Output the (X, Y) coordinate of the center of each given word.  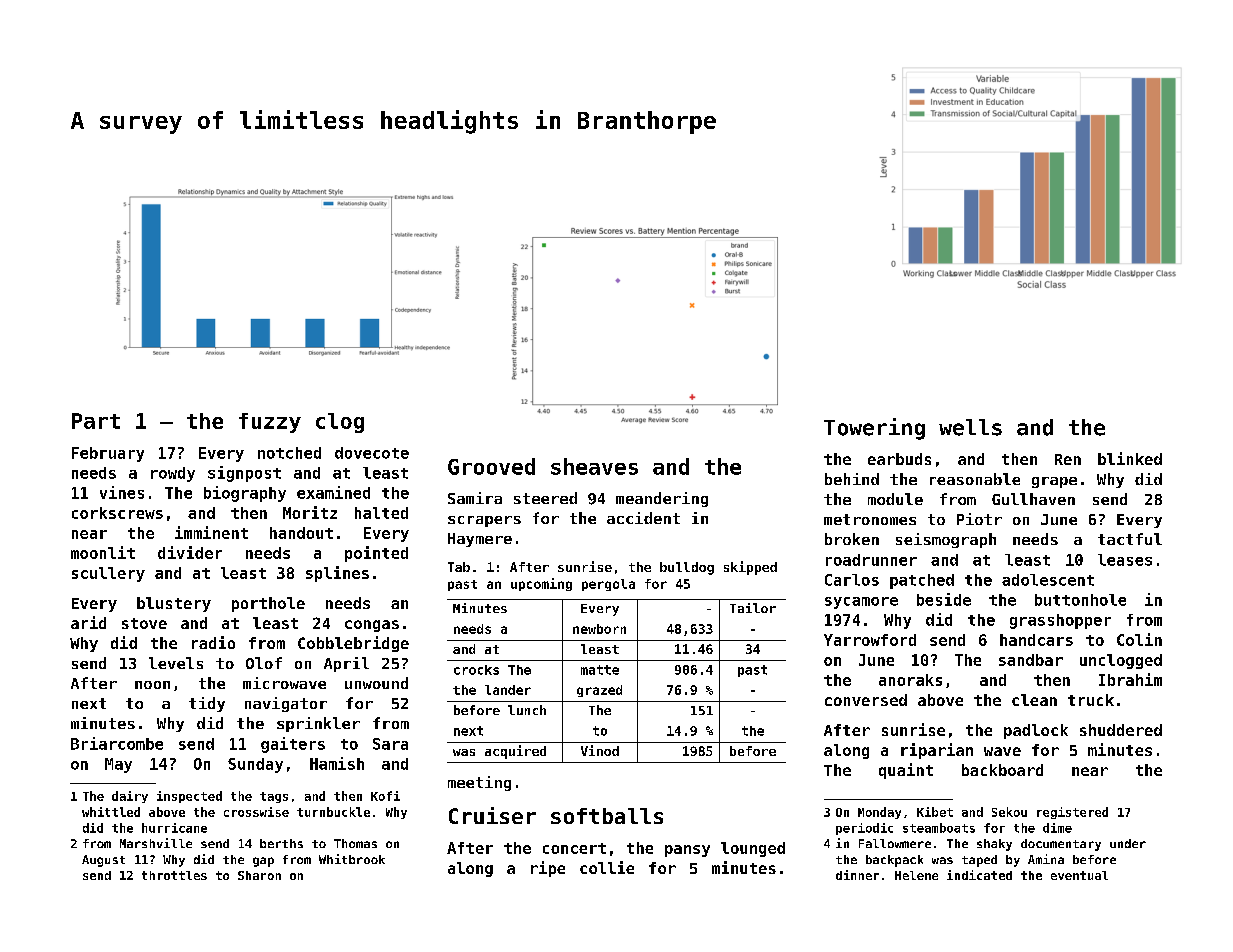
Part (96, 421)
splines (337, 574)
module (895, 499)
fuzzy (270, 423)
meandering (662, 499)
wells (970, 427)
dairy (130, 797)
